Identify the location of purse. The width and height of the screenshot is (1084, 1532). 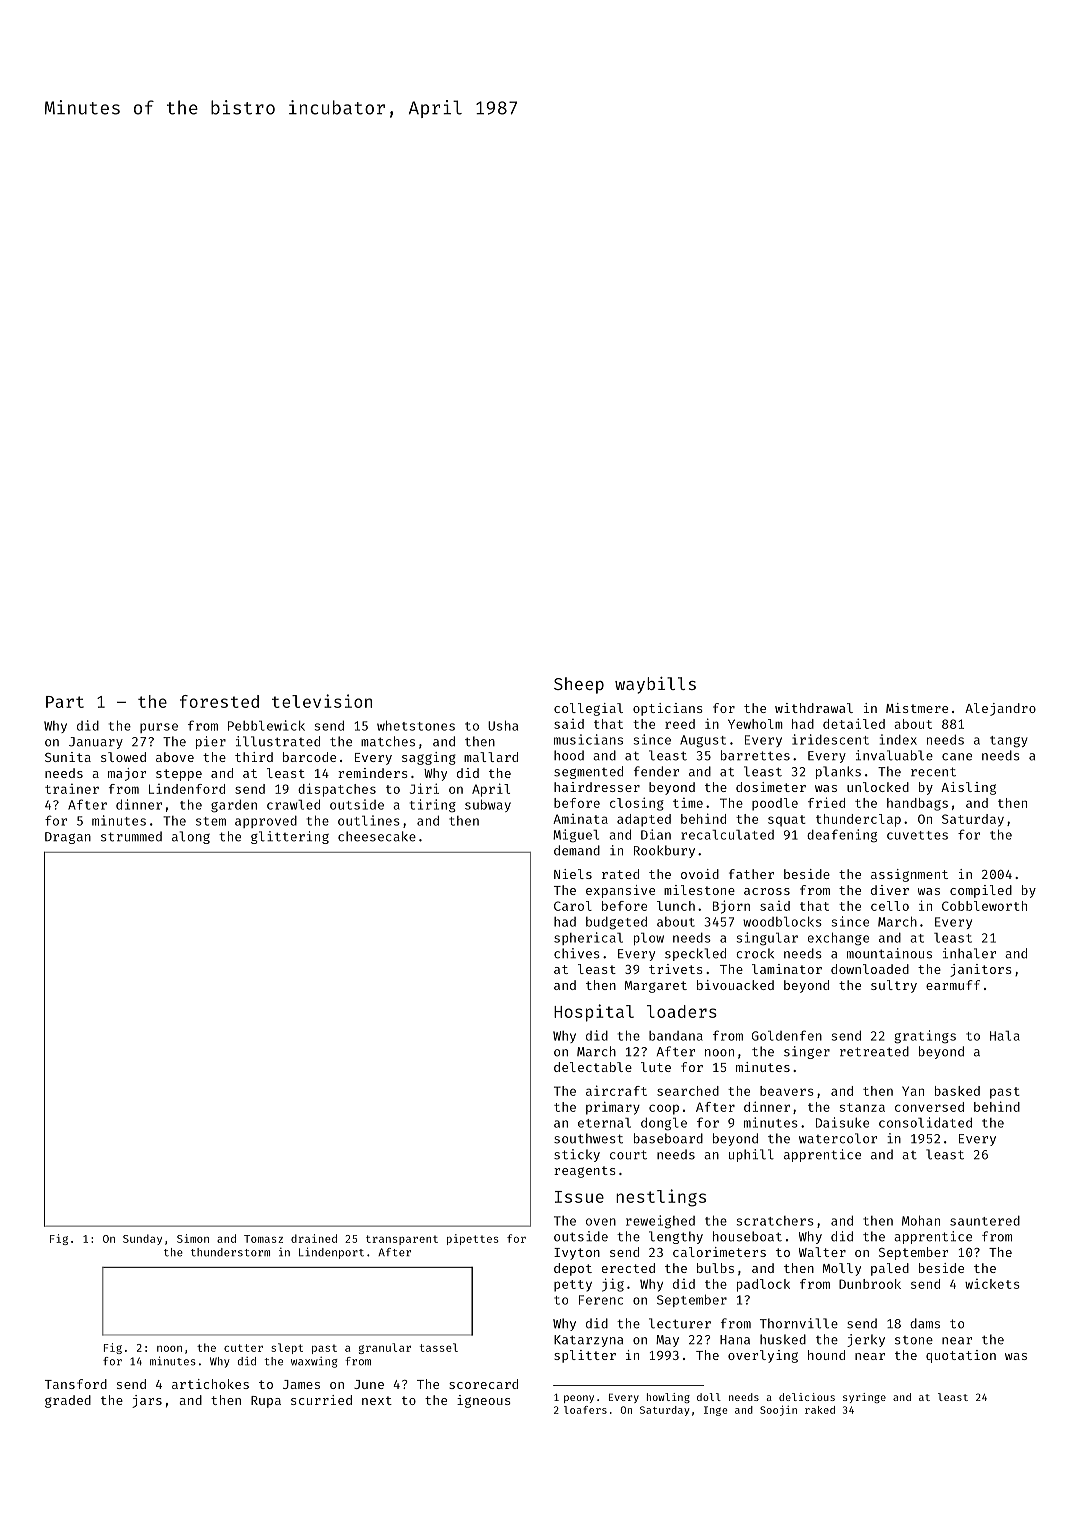
(159, 728).
